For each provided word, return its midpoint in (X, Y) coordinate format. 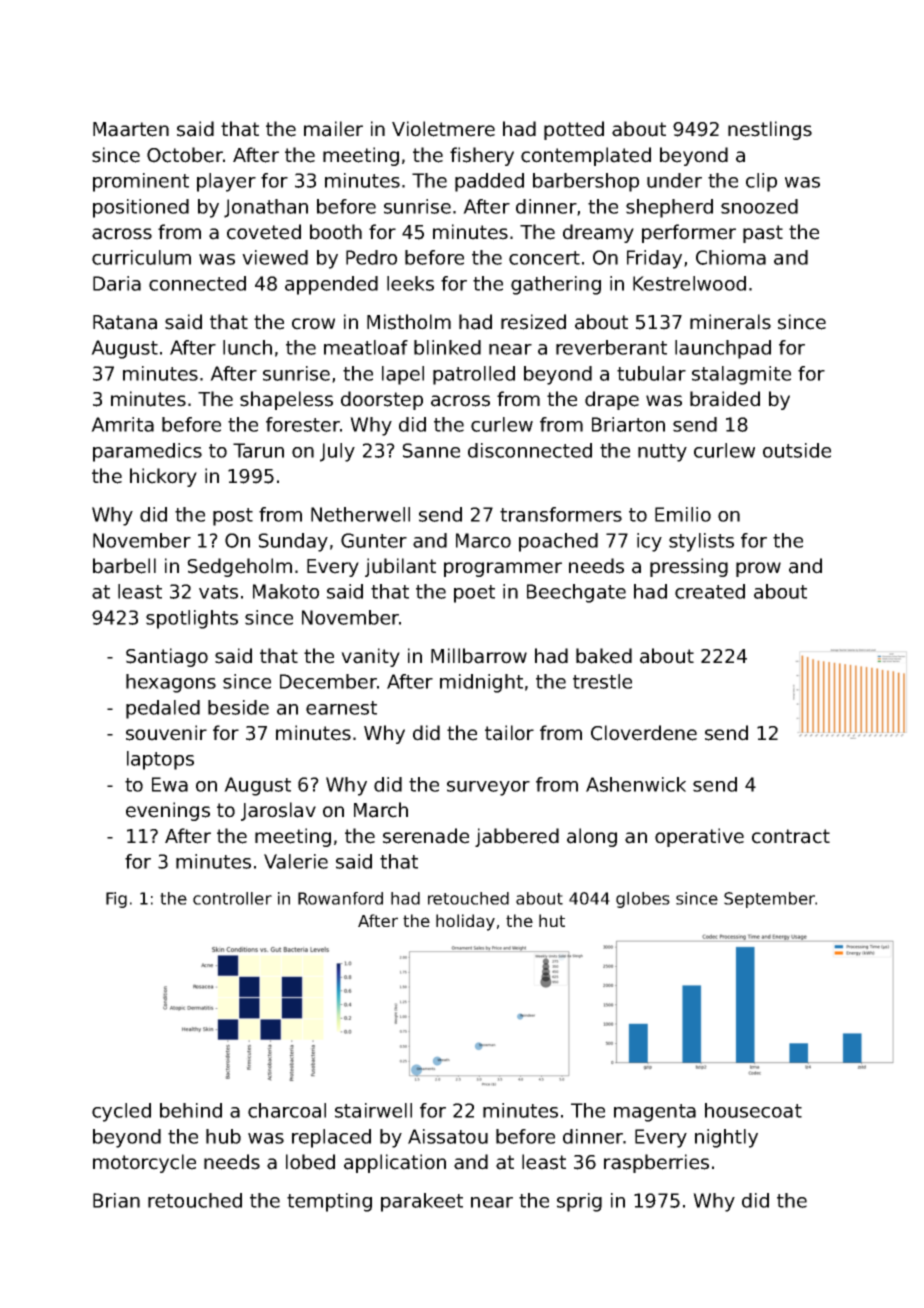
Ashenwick (636, 784)
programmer (503, 569)
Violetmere (443, 129)
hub (223, 1136)
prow (758, 569)
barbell (124, 566)
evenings (168, 811)
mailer (333, 129)
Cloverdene (644, 733)
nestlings (770, 130)
